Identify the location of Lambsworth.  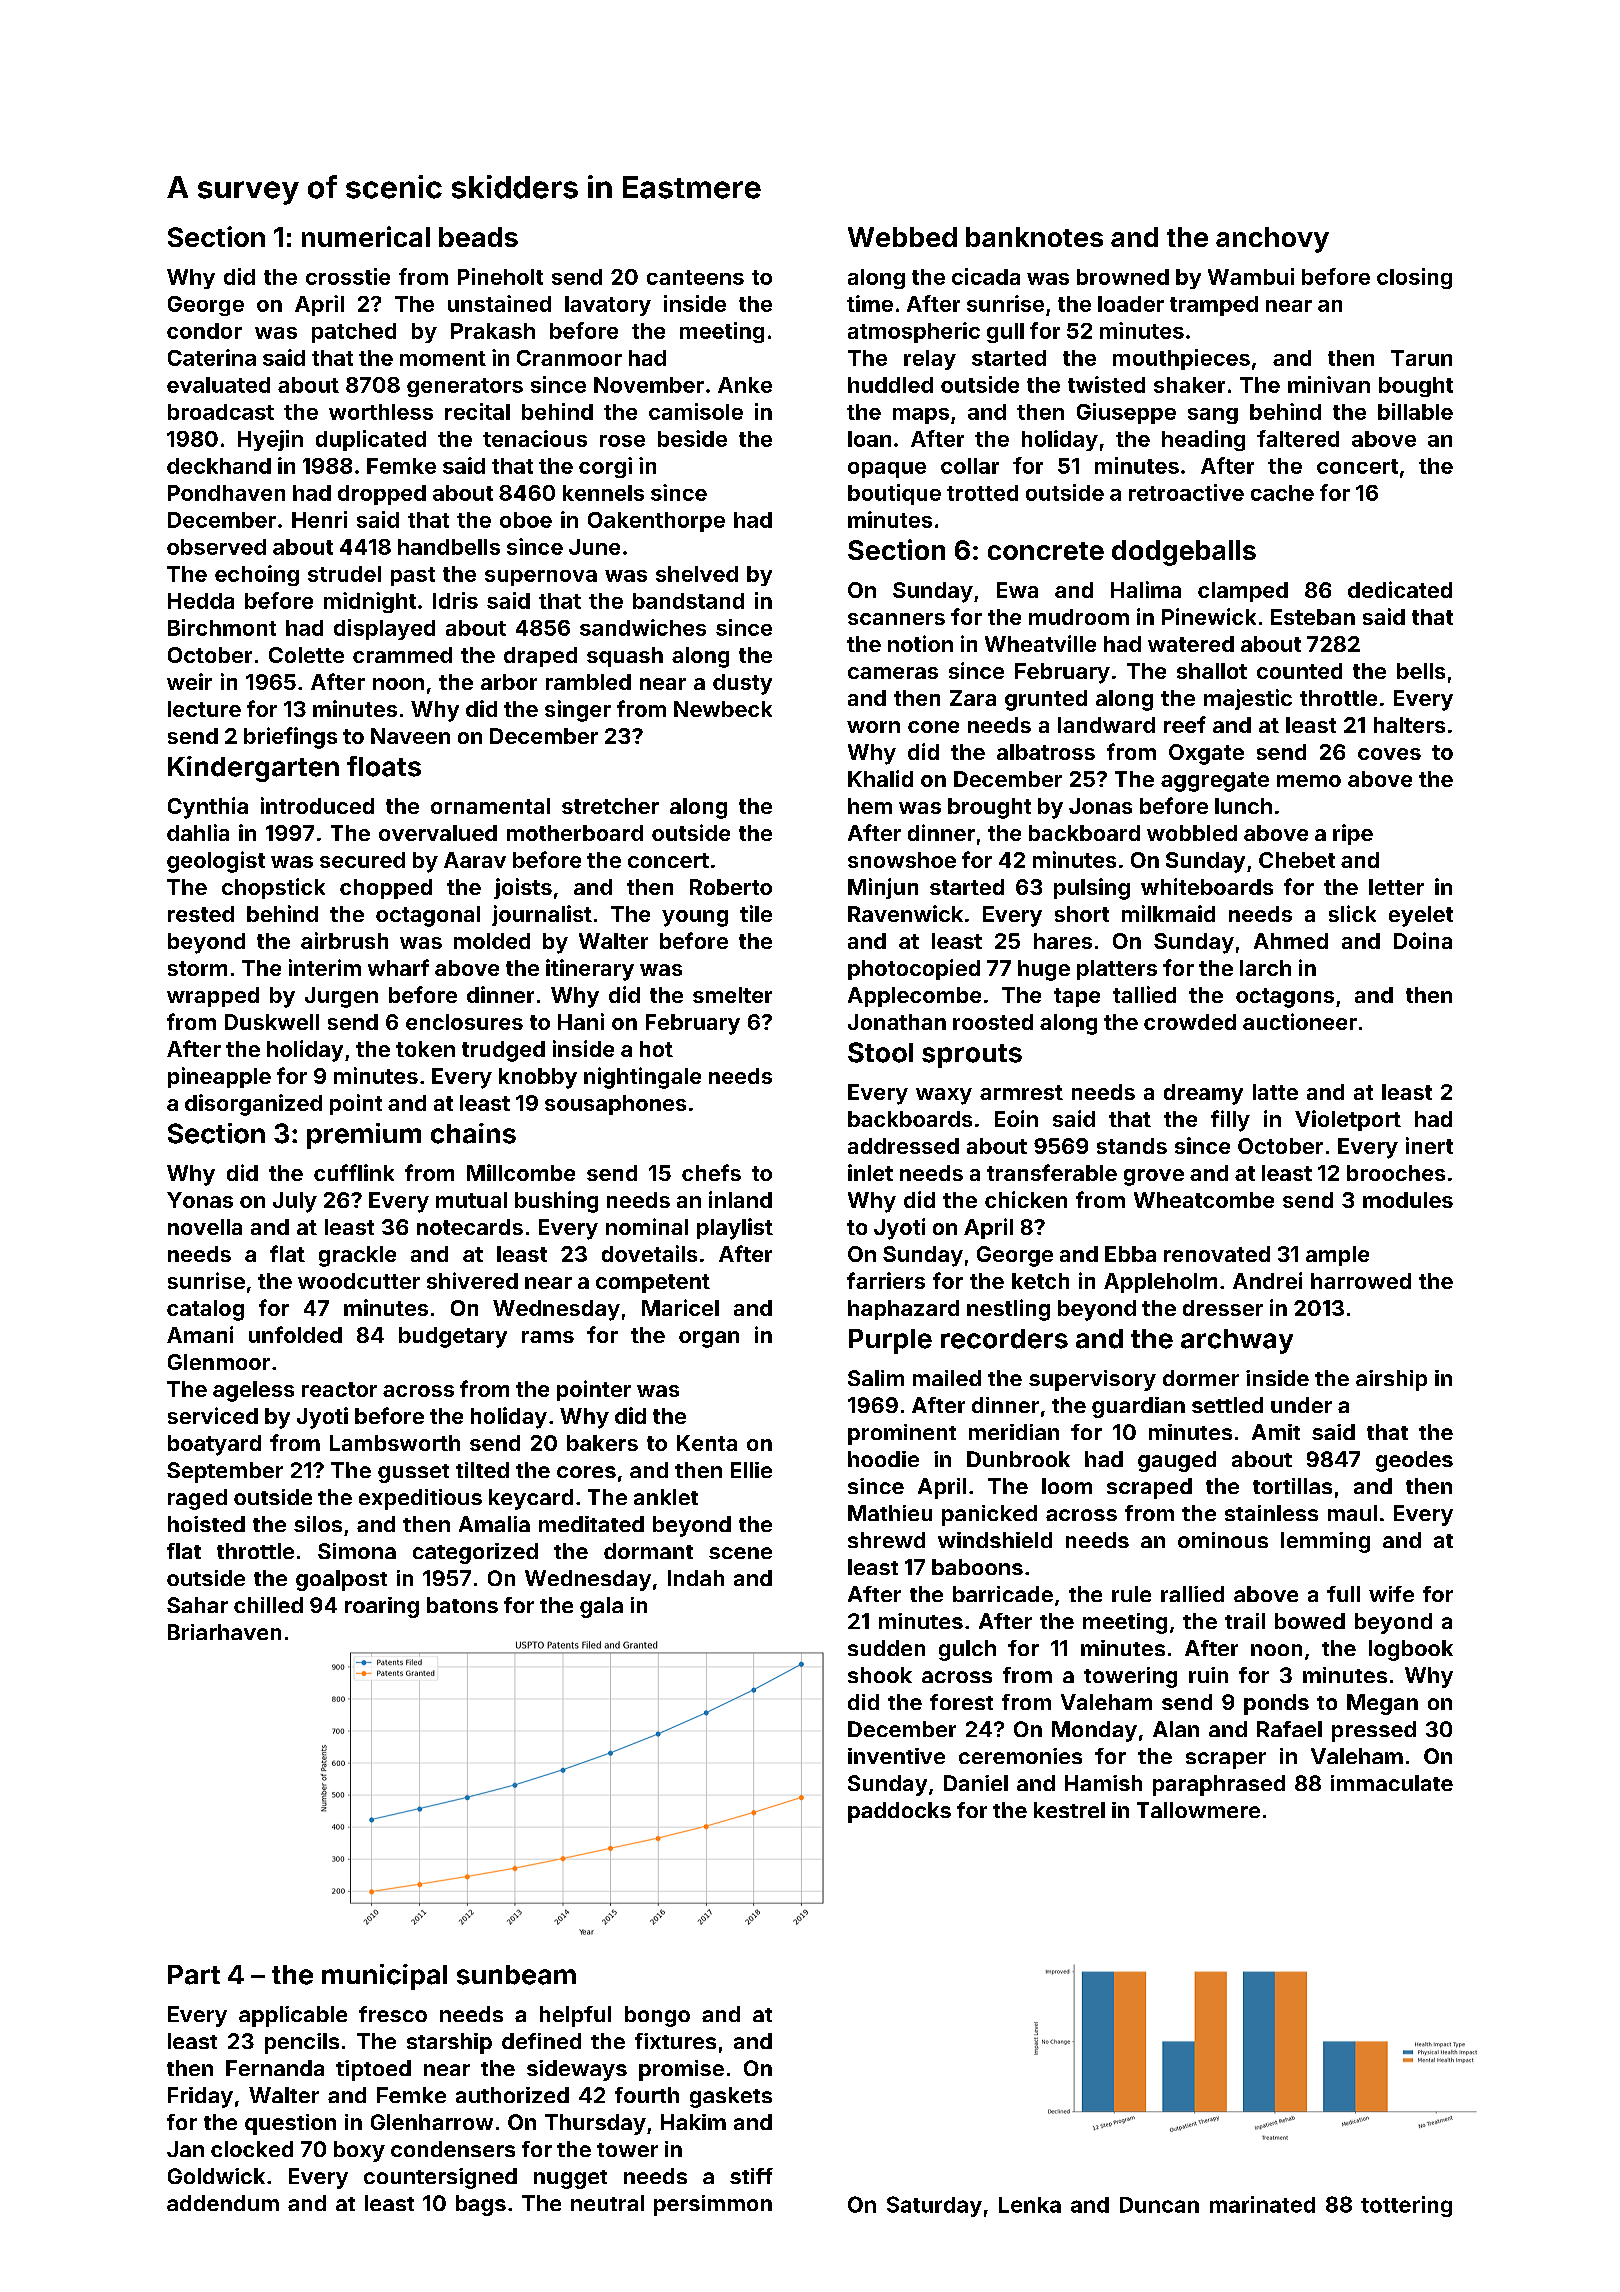
(395, 1443).
